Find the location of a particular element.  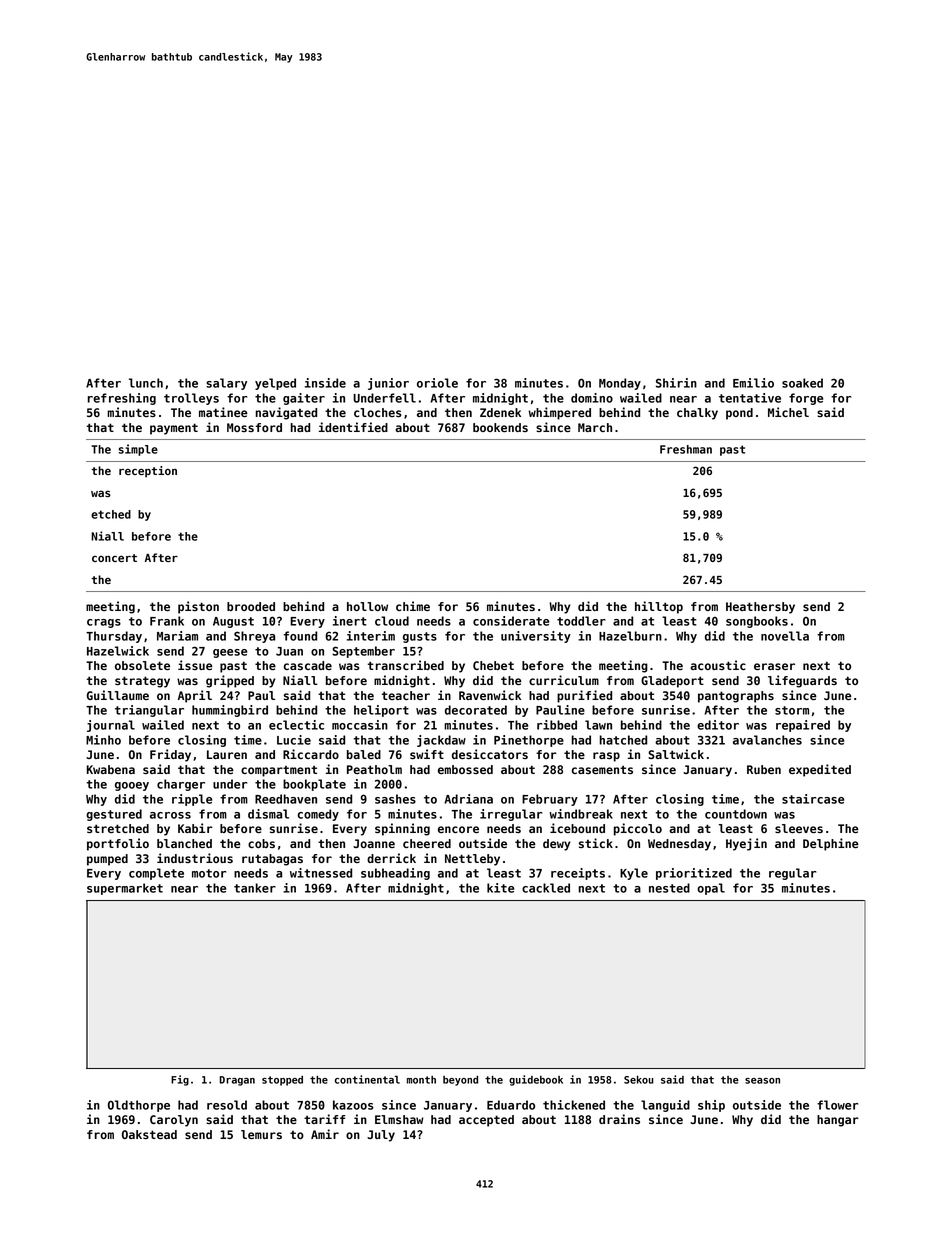

yelped is located at coordinates (275, 384).
